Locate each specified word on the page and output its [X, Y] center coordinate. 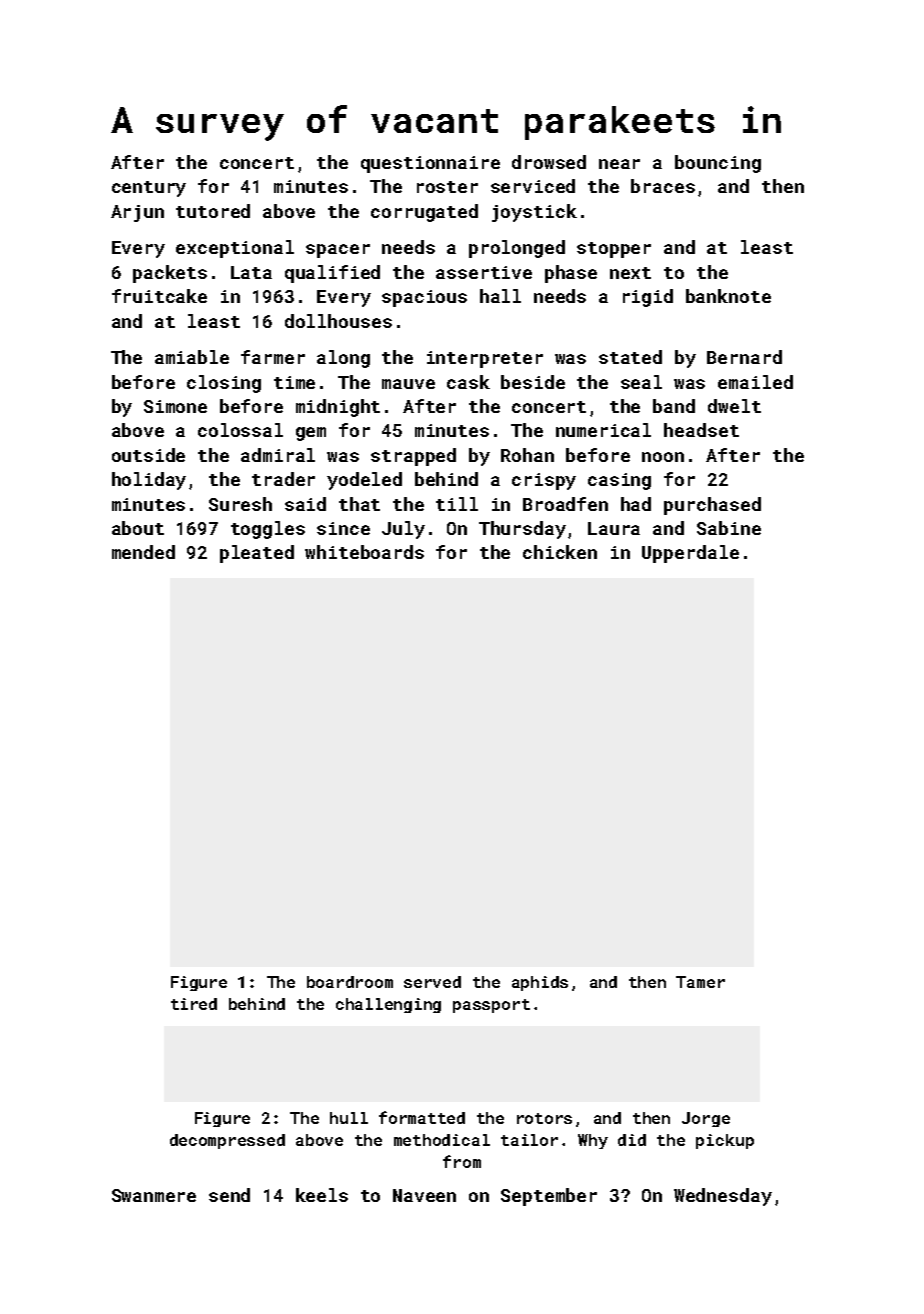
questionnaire [430, 164]
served [432, 982]
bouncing [718, 164]
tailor [529, 1140]
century [149, 189]
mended [143, 552]
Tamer [700, 982]
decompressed [227, 1141]
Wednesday [723, 1197]
